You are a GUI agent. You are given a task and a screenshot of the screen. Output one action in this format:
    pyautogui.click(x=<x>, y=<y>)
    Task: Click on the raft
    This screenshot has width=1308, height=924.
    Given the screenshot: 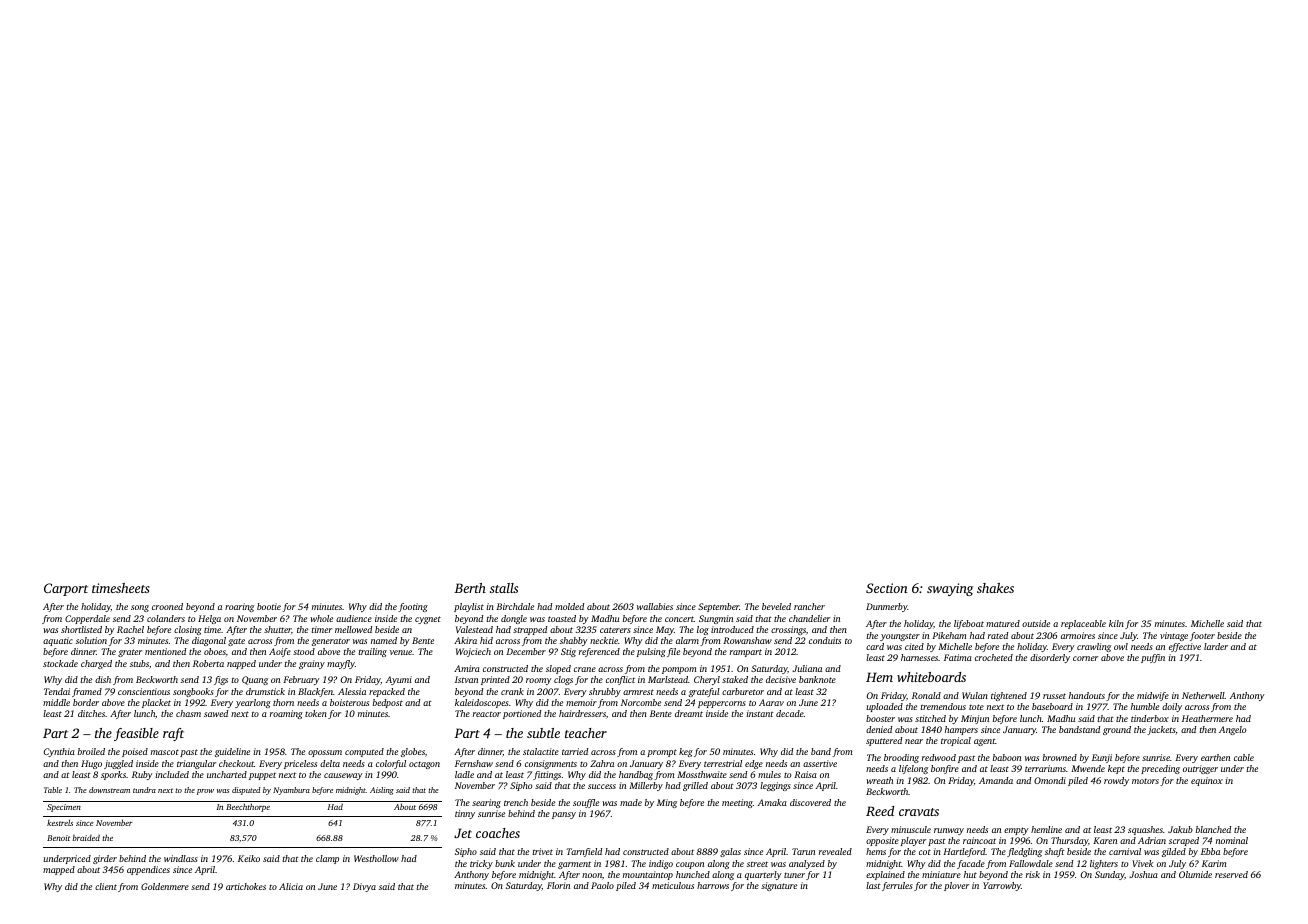 What is the action you would take?
    pyautogui.click(x=173, y=734)
